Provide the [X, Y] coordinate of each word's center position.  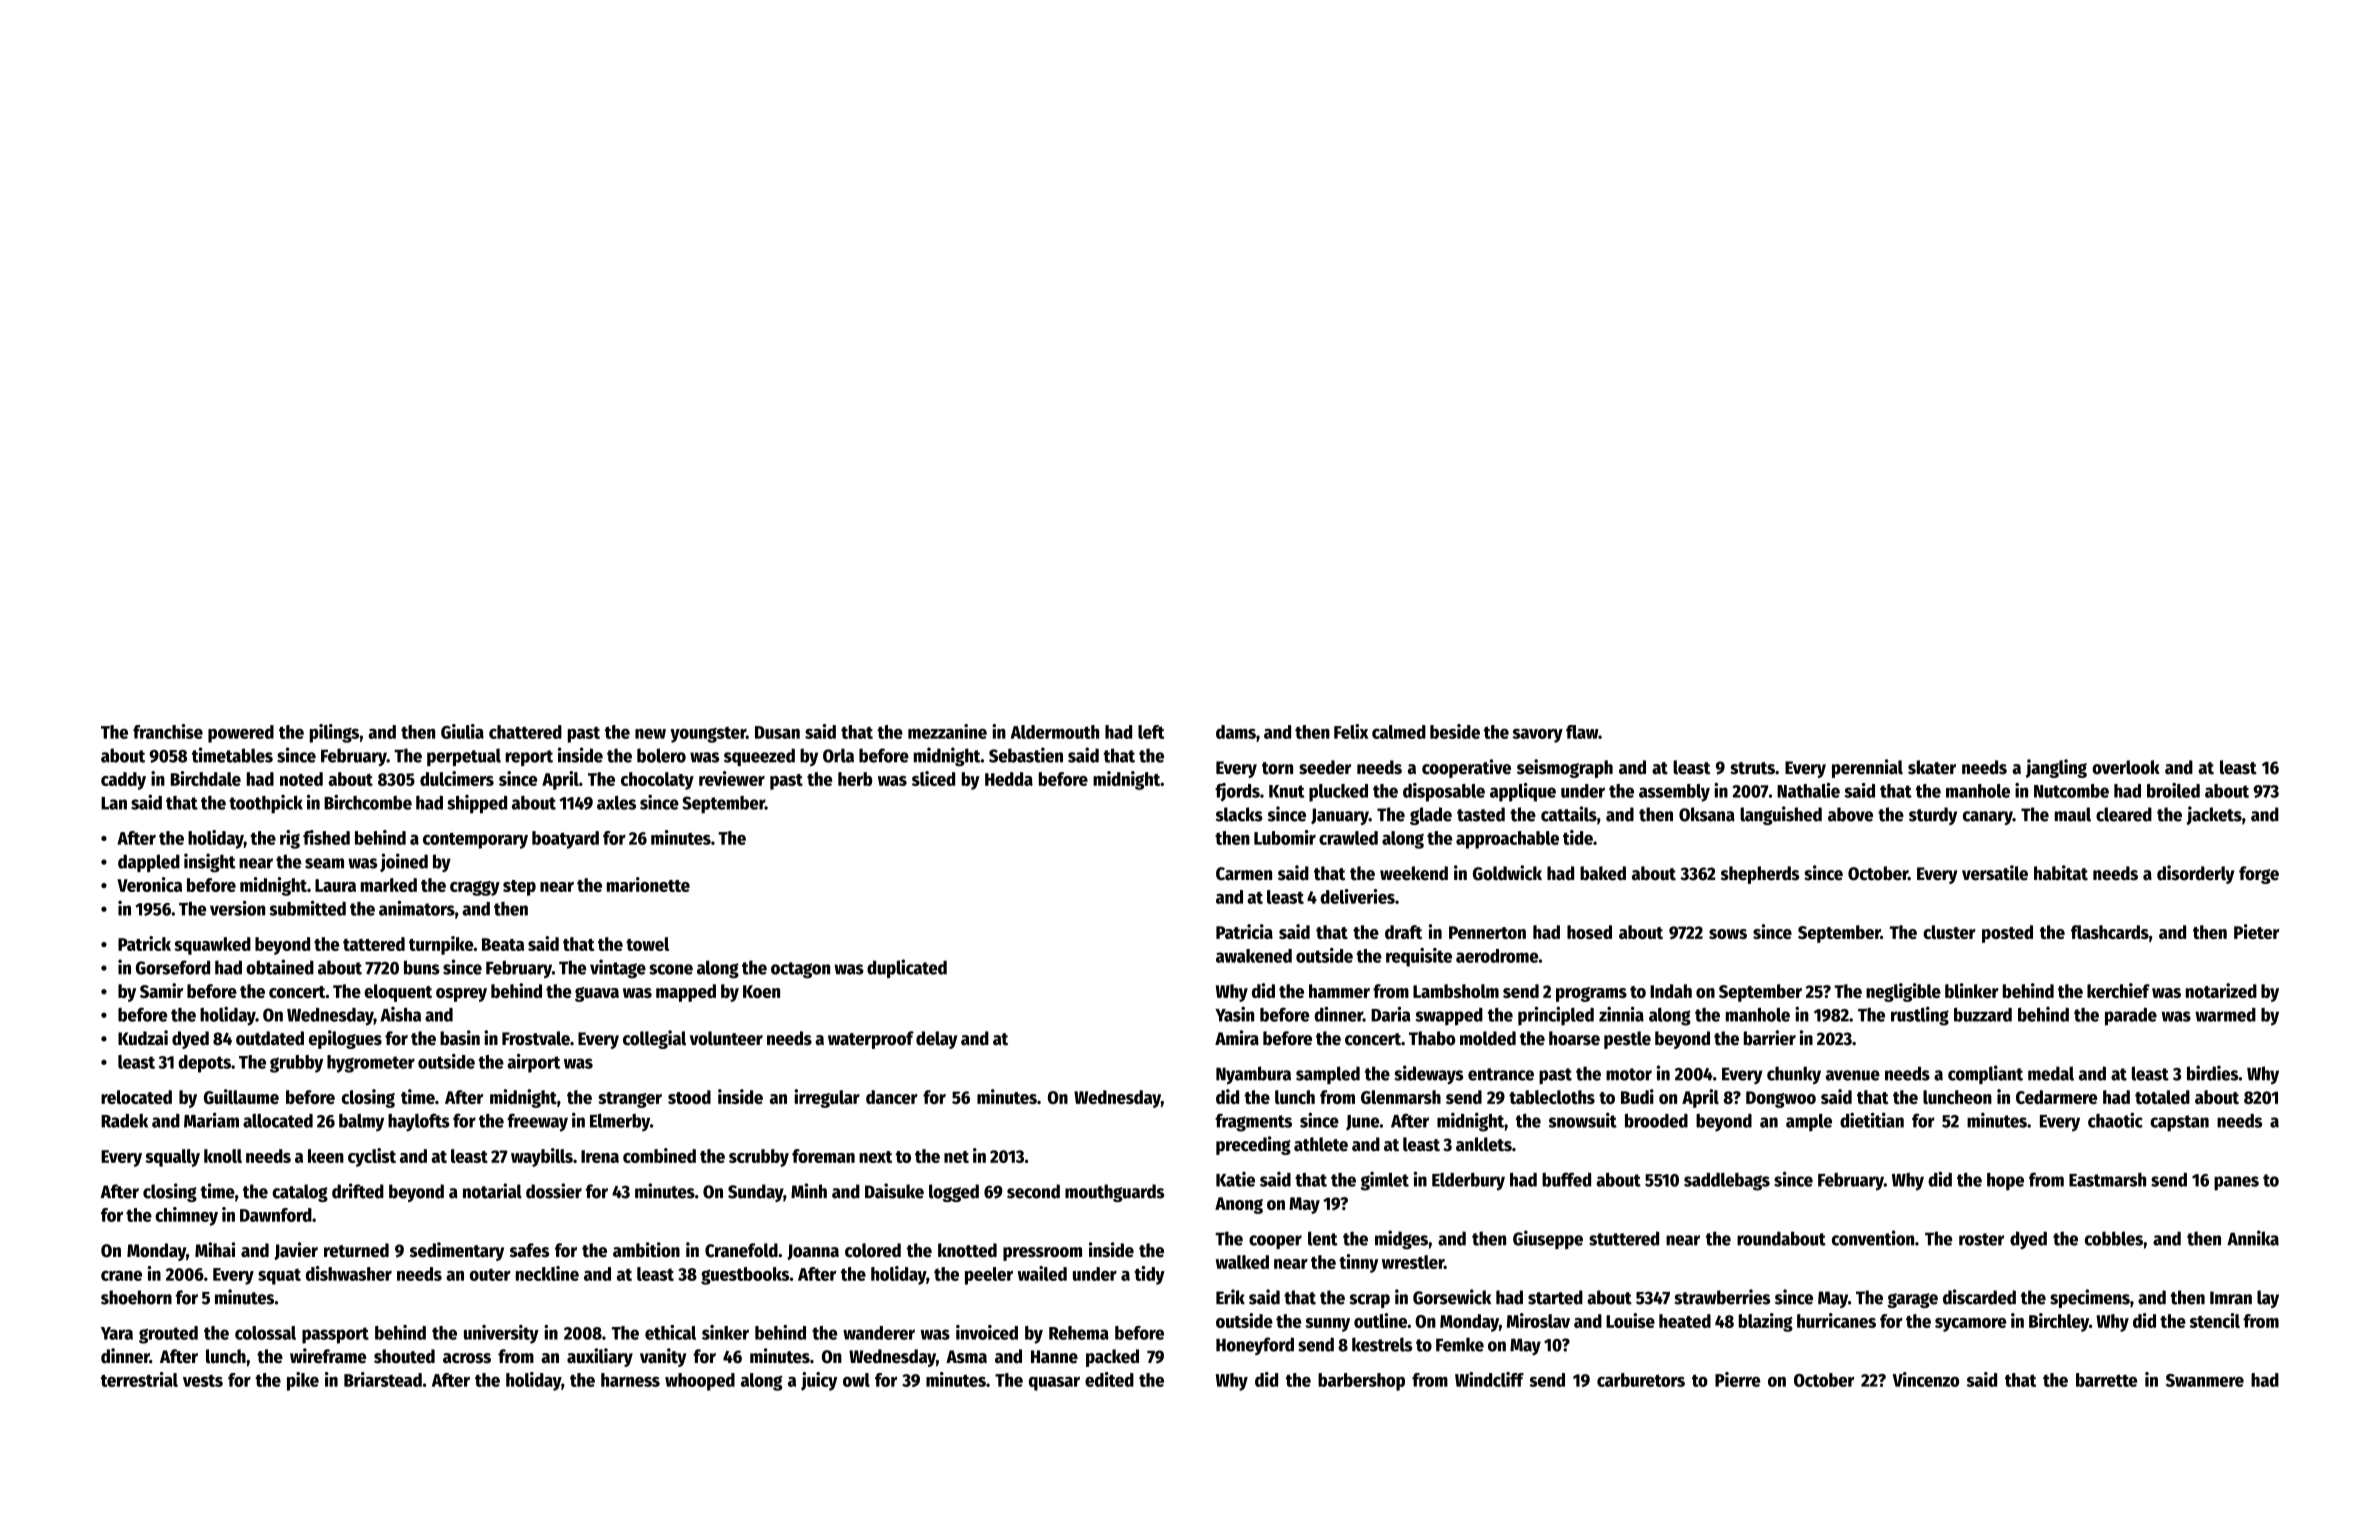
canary [1988, 818]
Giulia [462, 731]
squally [172, 1158]
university [501, 1334]
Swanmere [2205, 1380]
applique [1523, 792]
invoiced [987, 1332]
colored [873, 1250]
